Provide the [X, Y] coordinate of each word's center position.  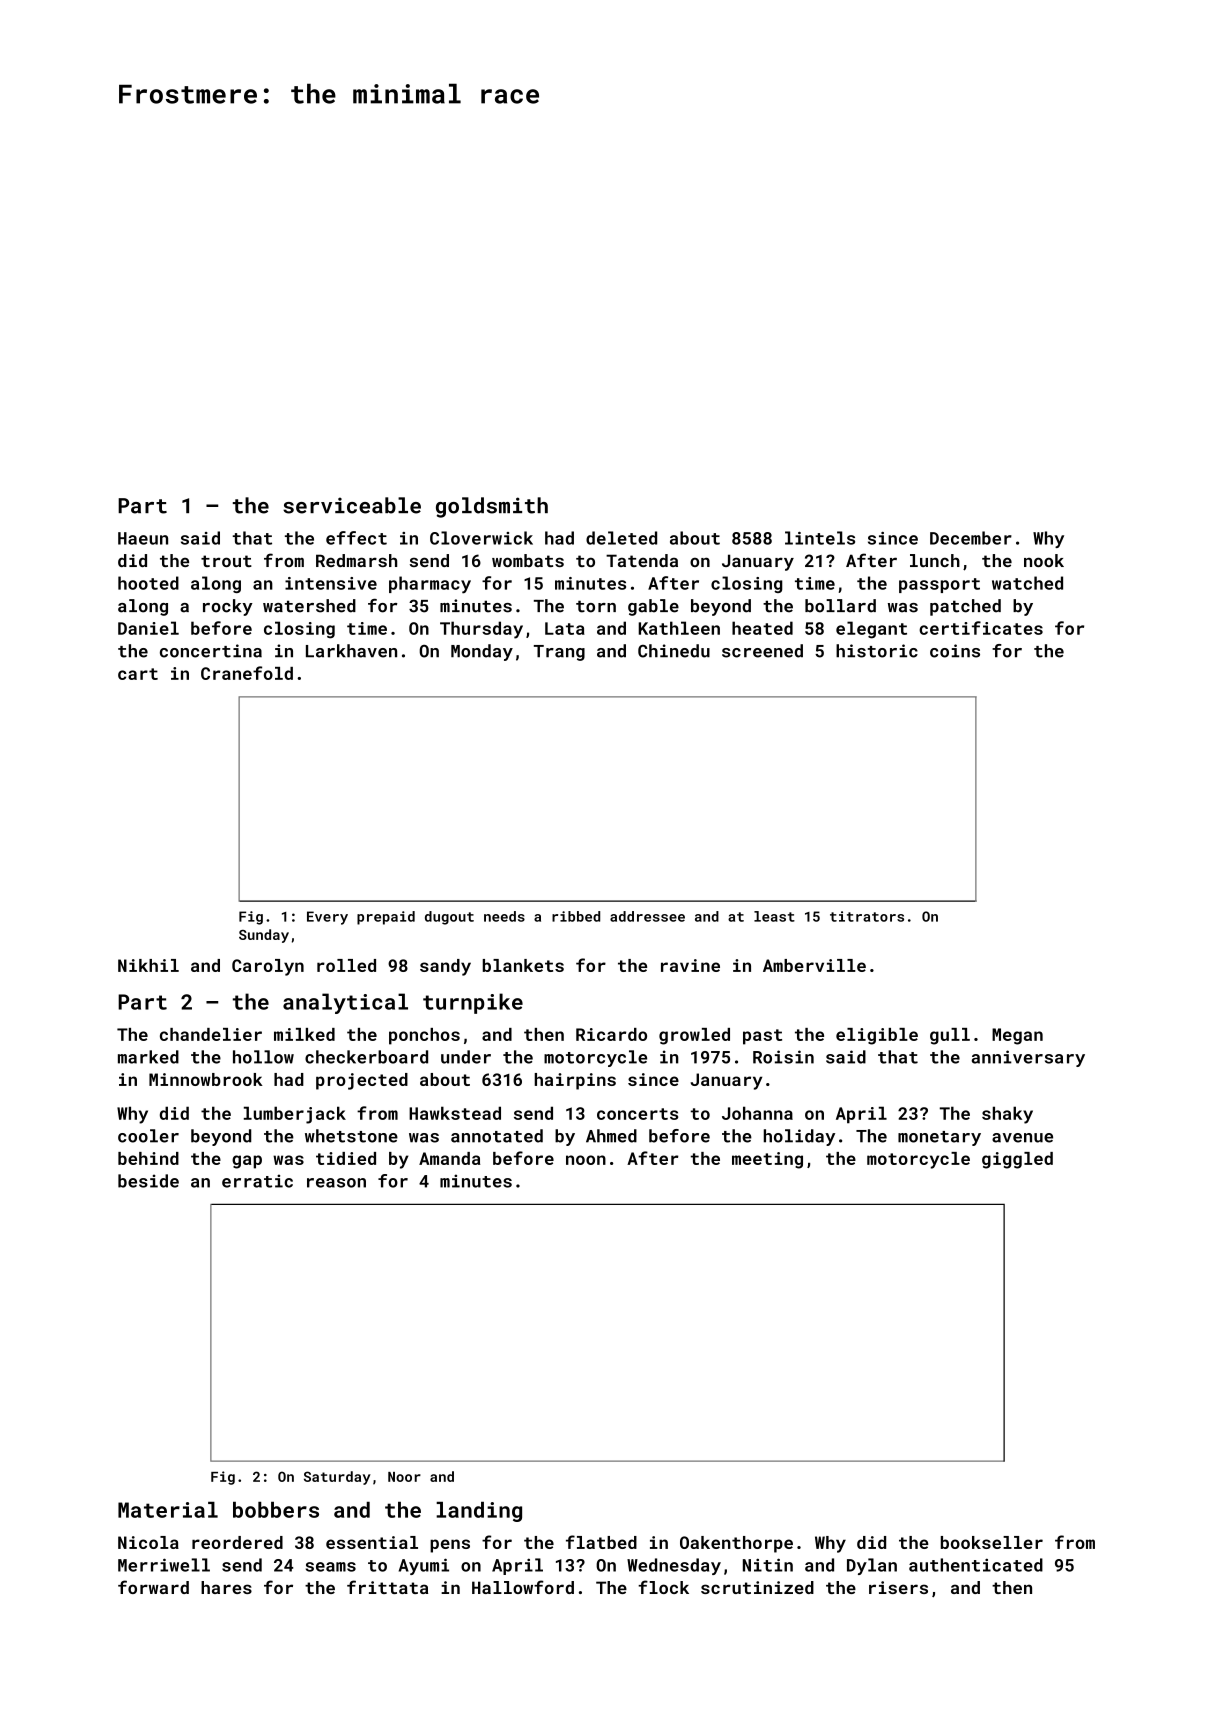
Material [168, 1510]
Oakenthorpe [736, 1544]
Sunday [264, 936]
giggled [1017, 1160]
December [971, 538]
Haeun [143, 538]
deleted [621, 538]
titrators [867, 916]
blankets [523, 965]
